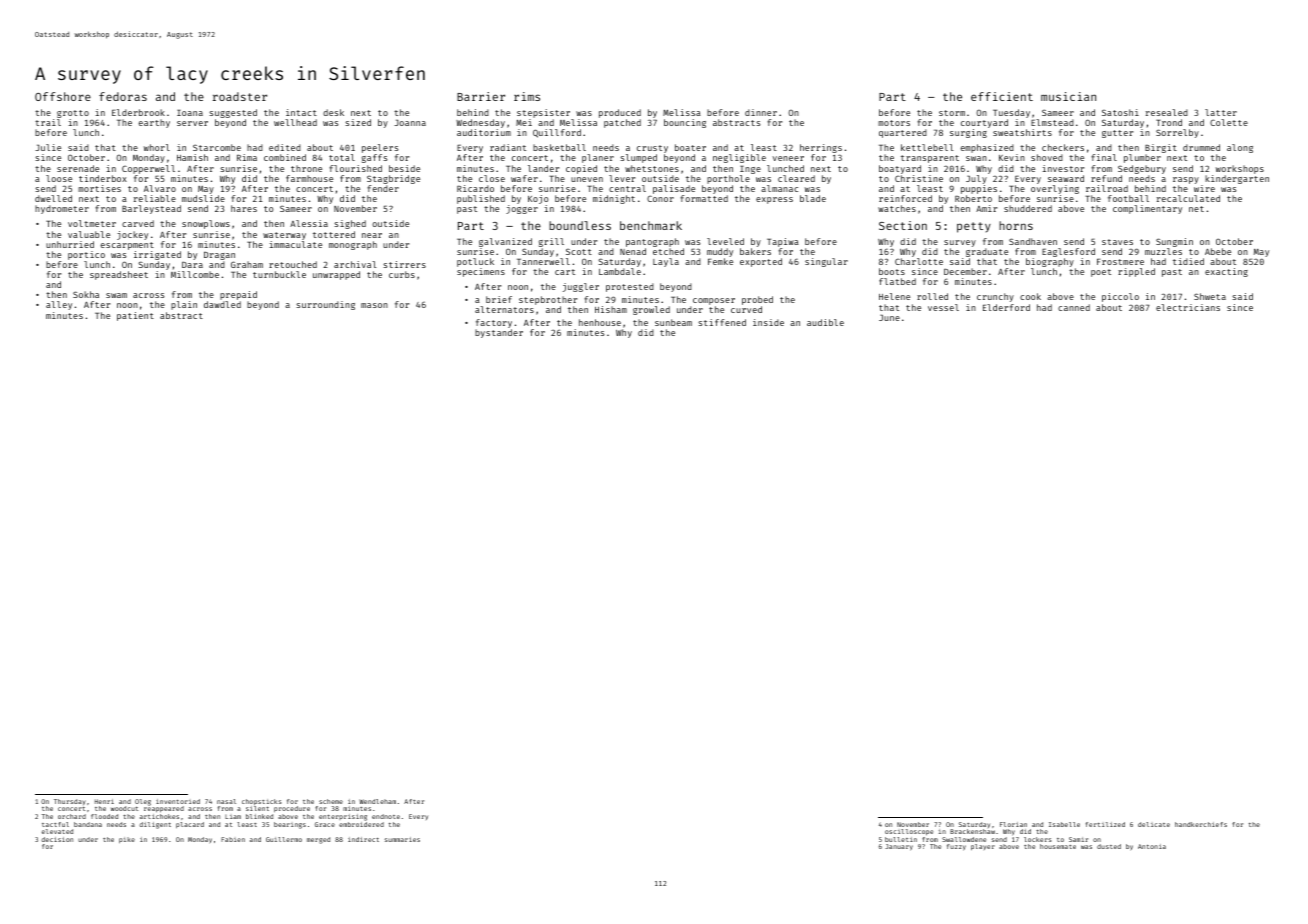 The height and width of the page is (924, 1308). I want to click on Thursday, so click(70, 802).
